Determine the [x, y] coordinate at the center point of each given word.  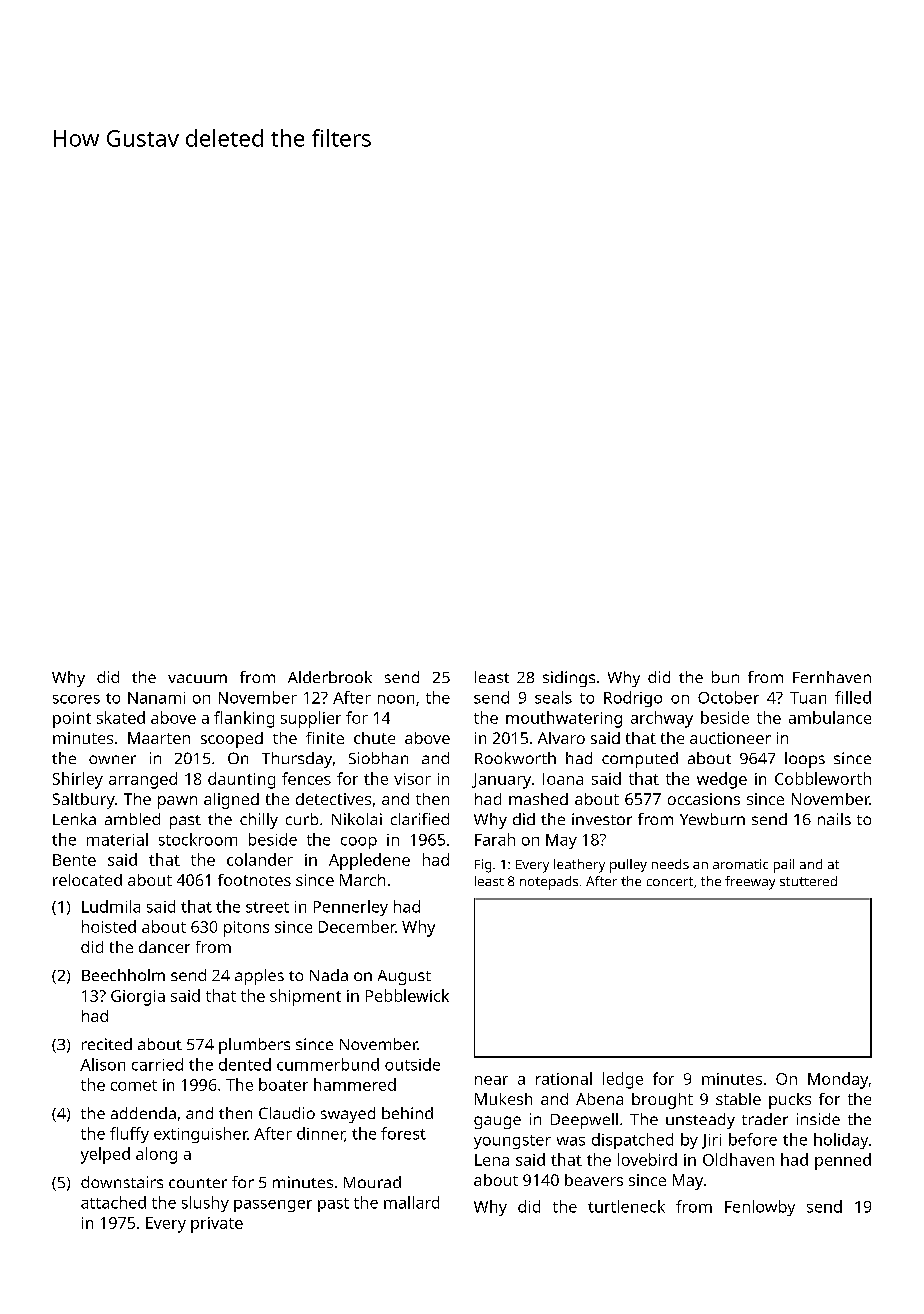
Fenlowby [760, 1208]
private [217, 1225]
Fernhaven [832, 677]
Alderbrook [330, 677]
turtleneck [626, 1206]
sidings [569, 679]
